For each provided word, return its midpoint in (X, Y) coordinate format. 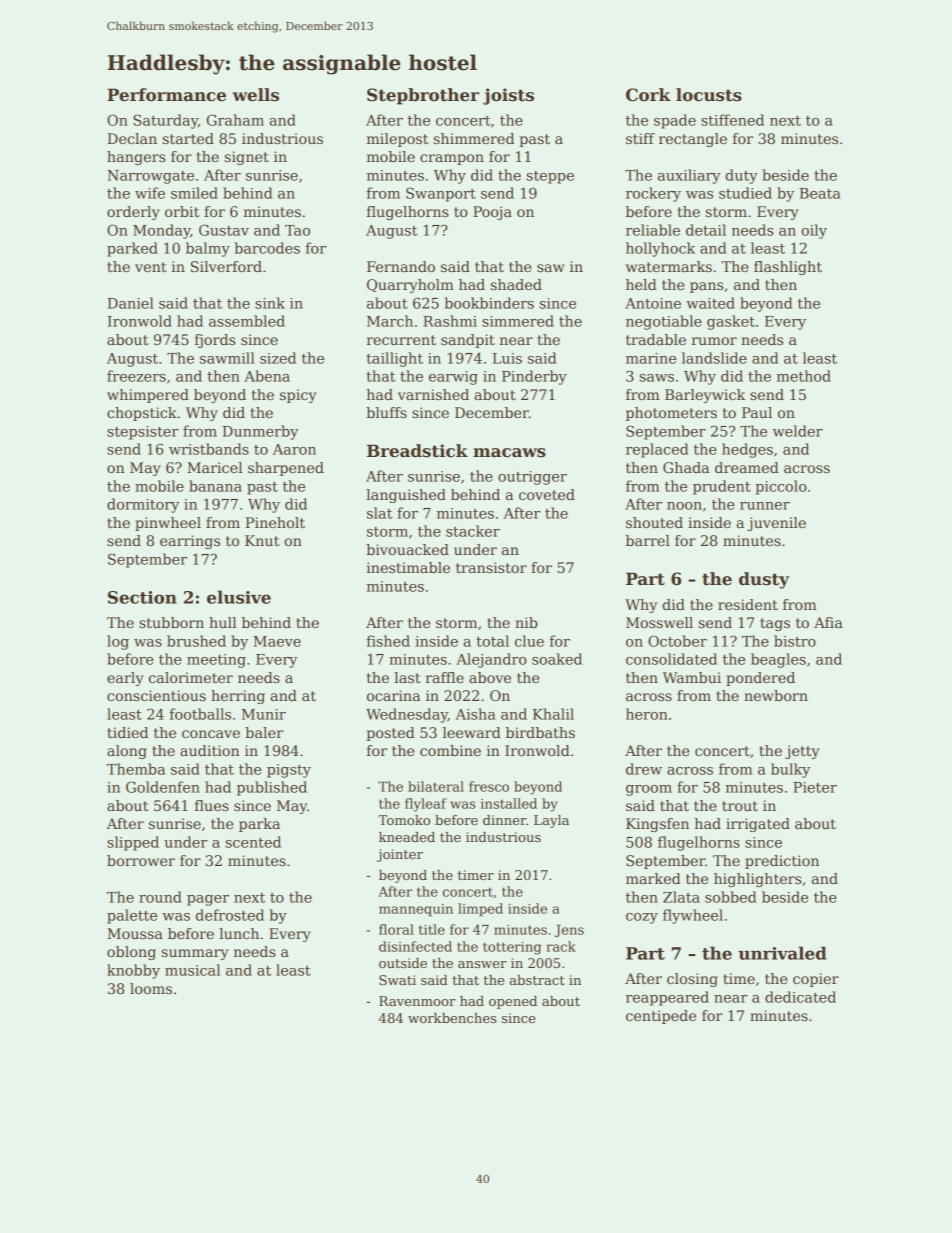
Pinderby (534, 377)
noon (684, 506)
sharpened (286, 469)
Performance (166, 95)
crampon (452, 159)
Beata (819, 193)
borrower (141, 860)
